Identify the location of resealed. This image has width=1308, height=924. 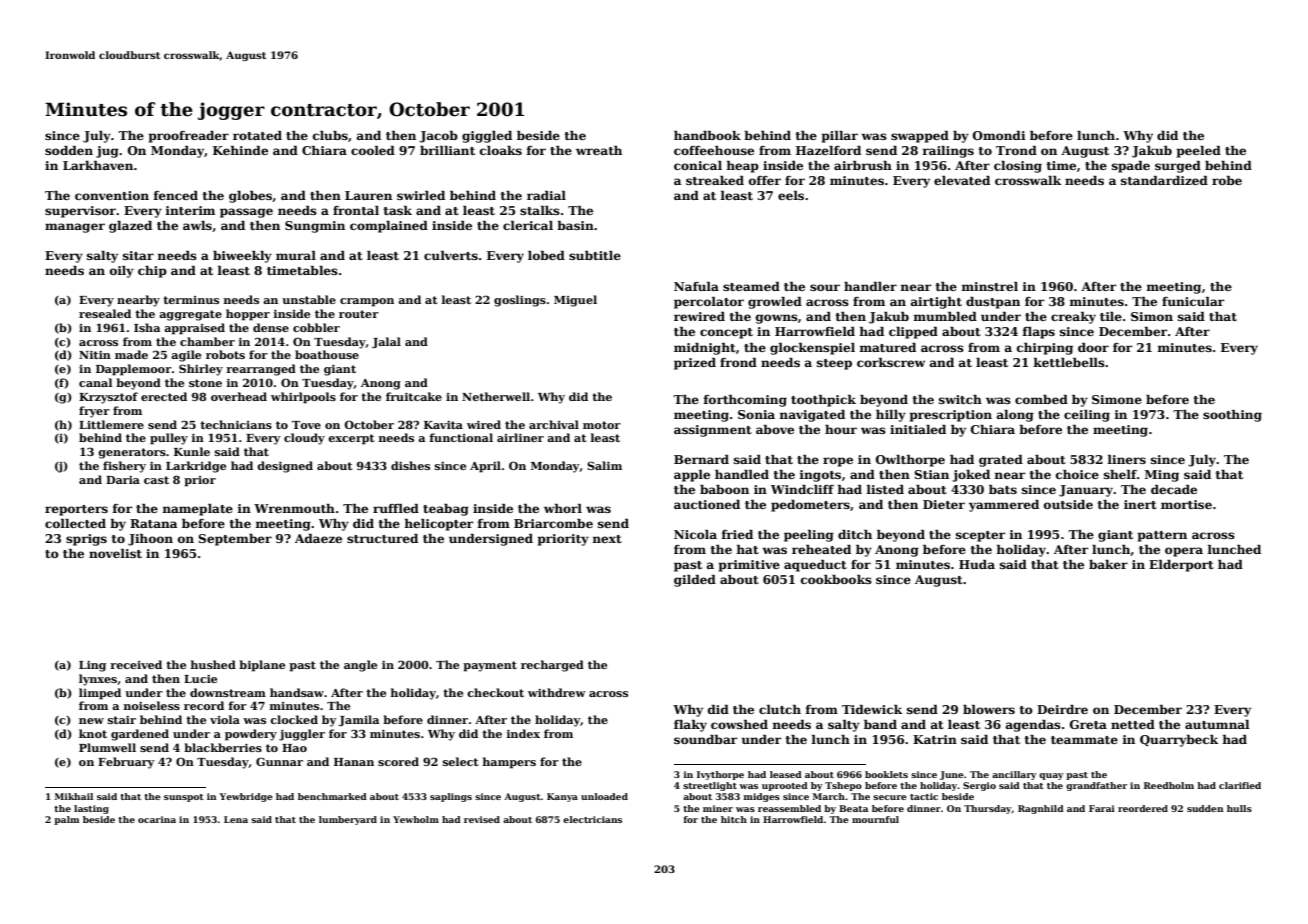
(105, 313).
